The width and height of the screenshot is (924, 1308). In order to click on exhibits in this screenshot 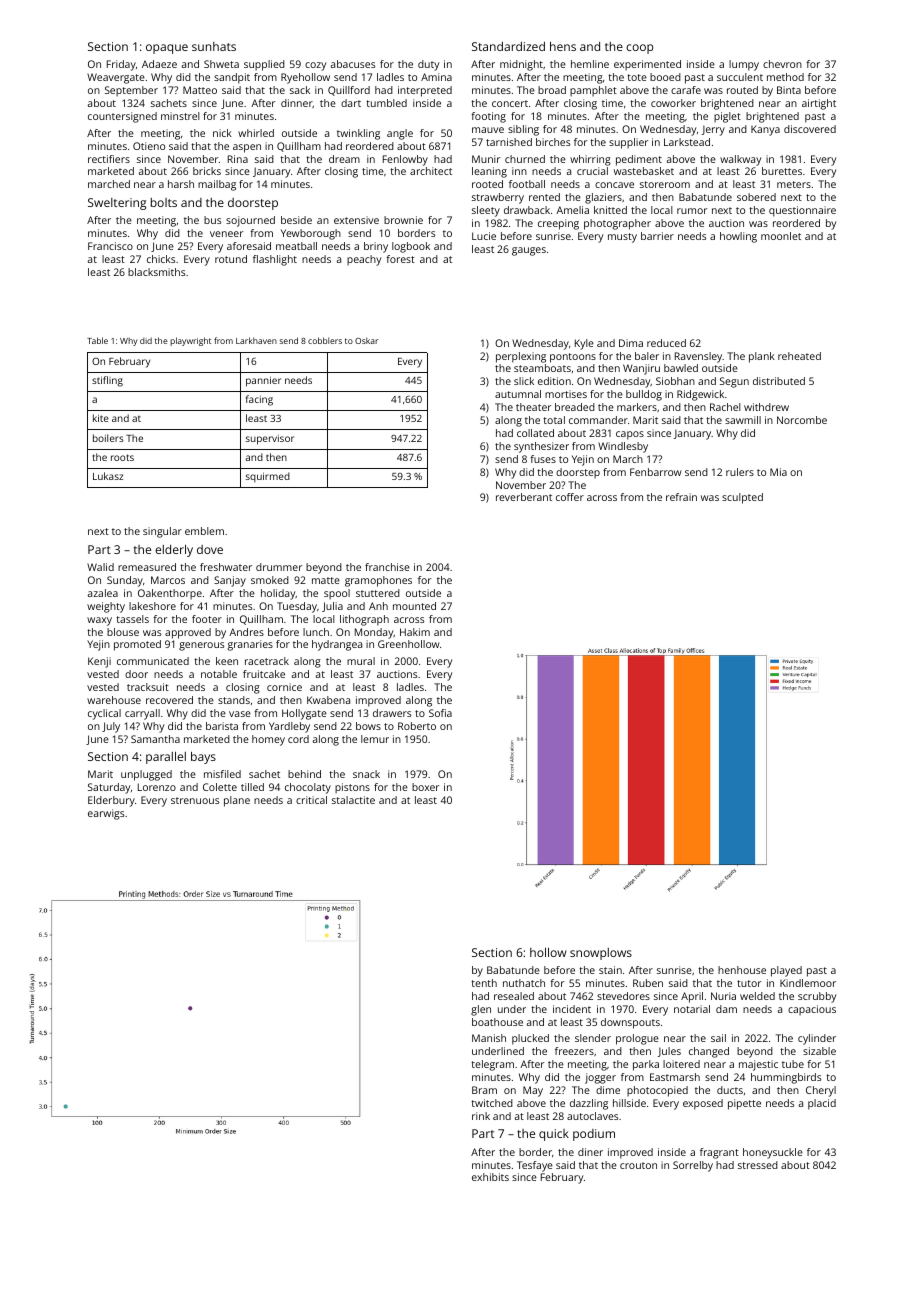, I will do `click(490, 1177)`.
